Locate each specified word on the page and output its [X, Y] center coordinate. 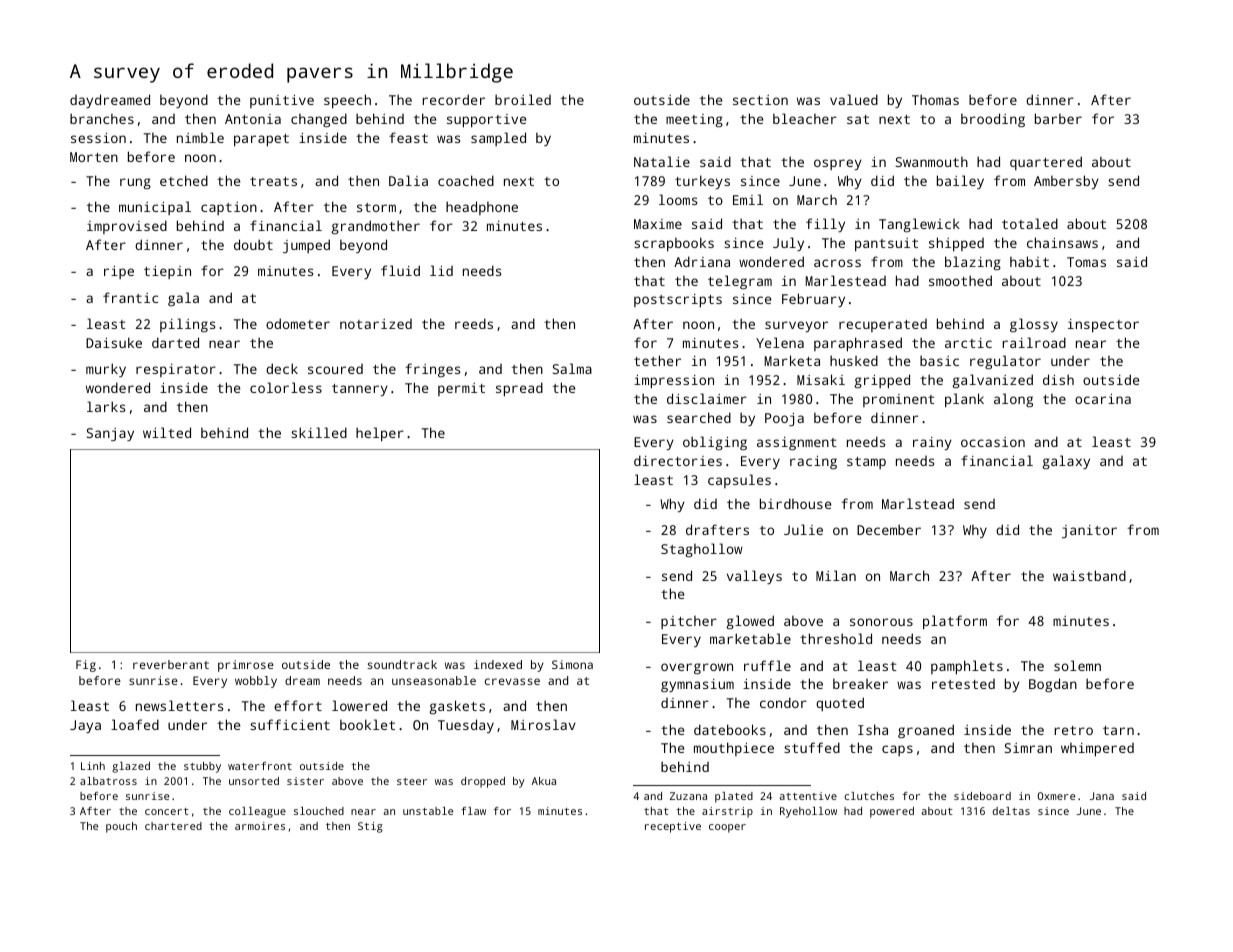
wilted [167, 432]
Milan [836, 575]
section [760, 100]
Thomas [935, 99]
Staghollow [702, 550]
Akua [544, 781]
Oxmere [1056, 796]
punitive [282, 101]
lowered [359, 705]
